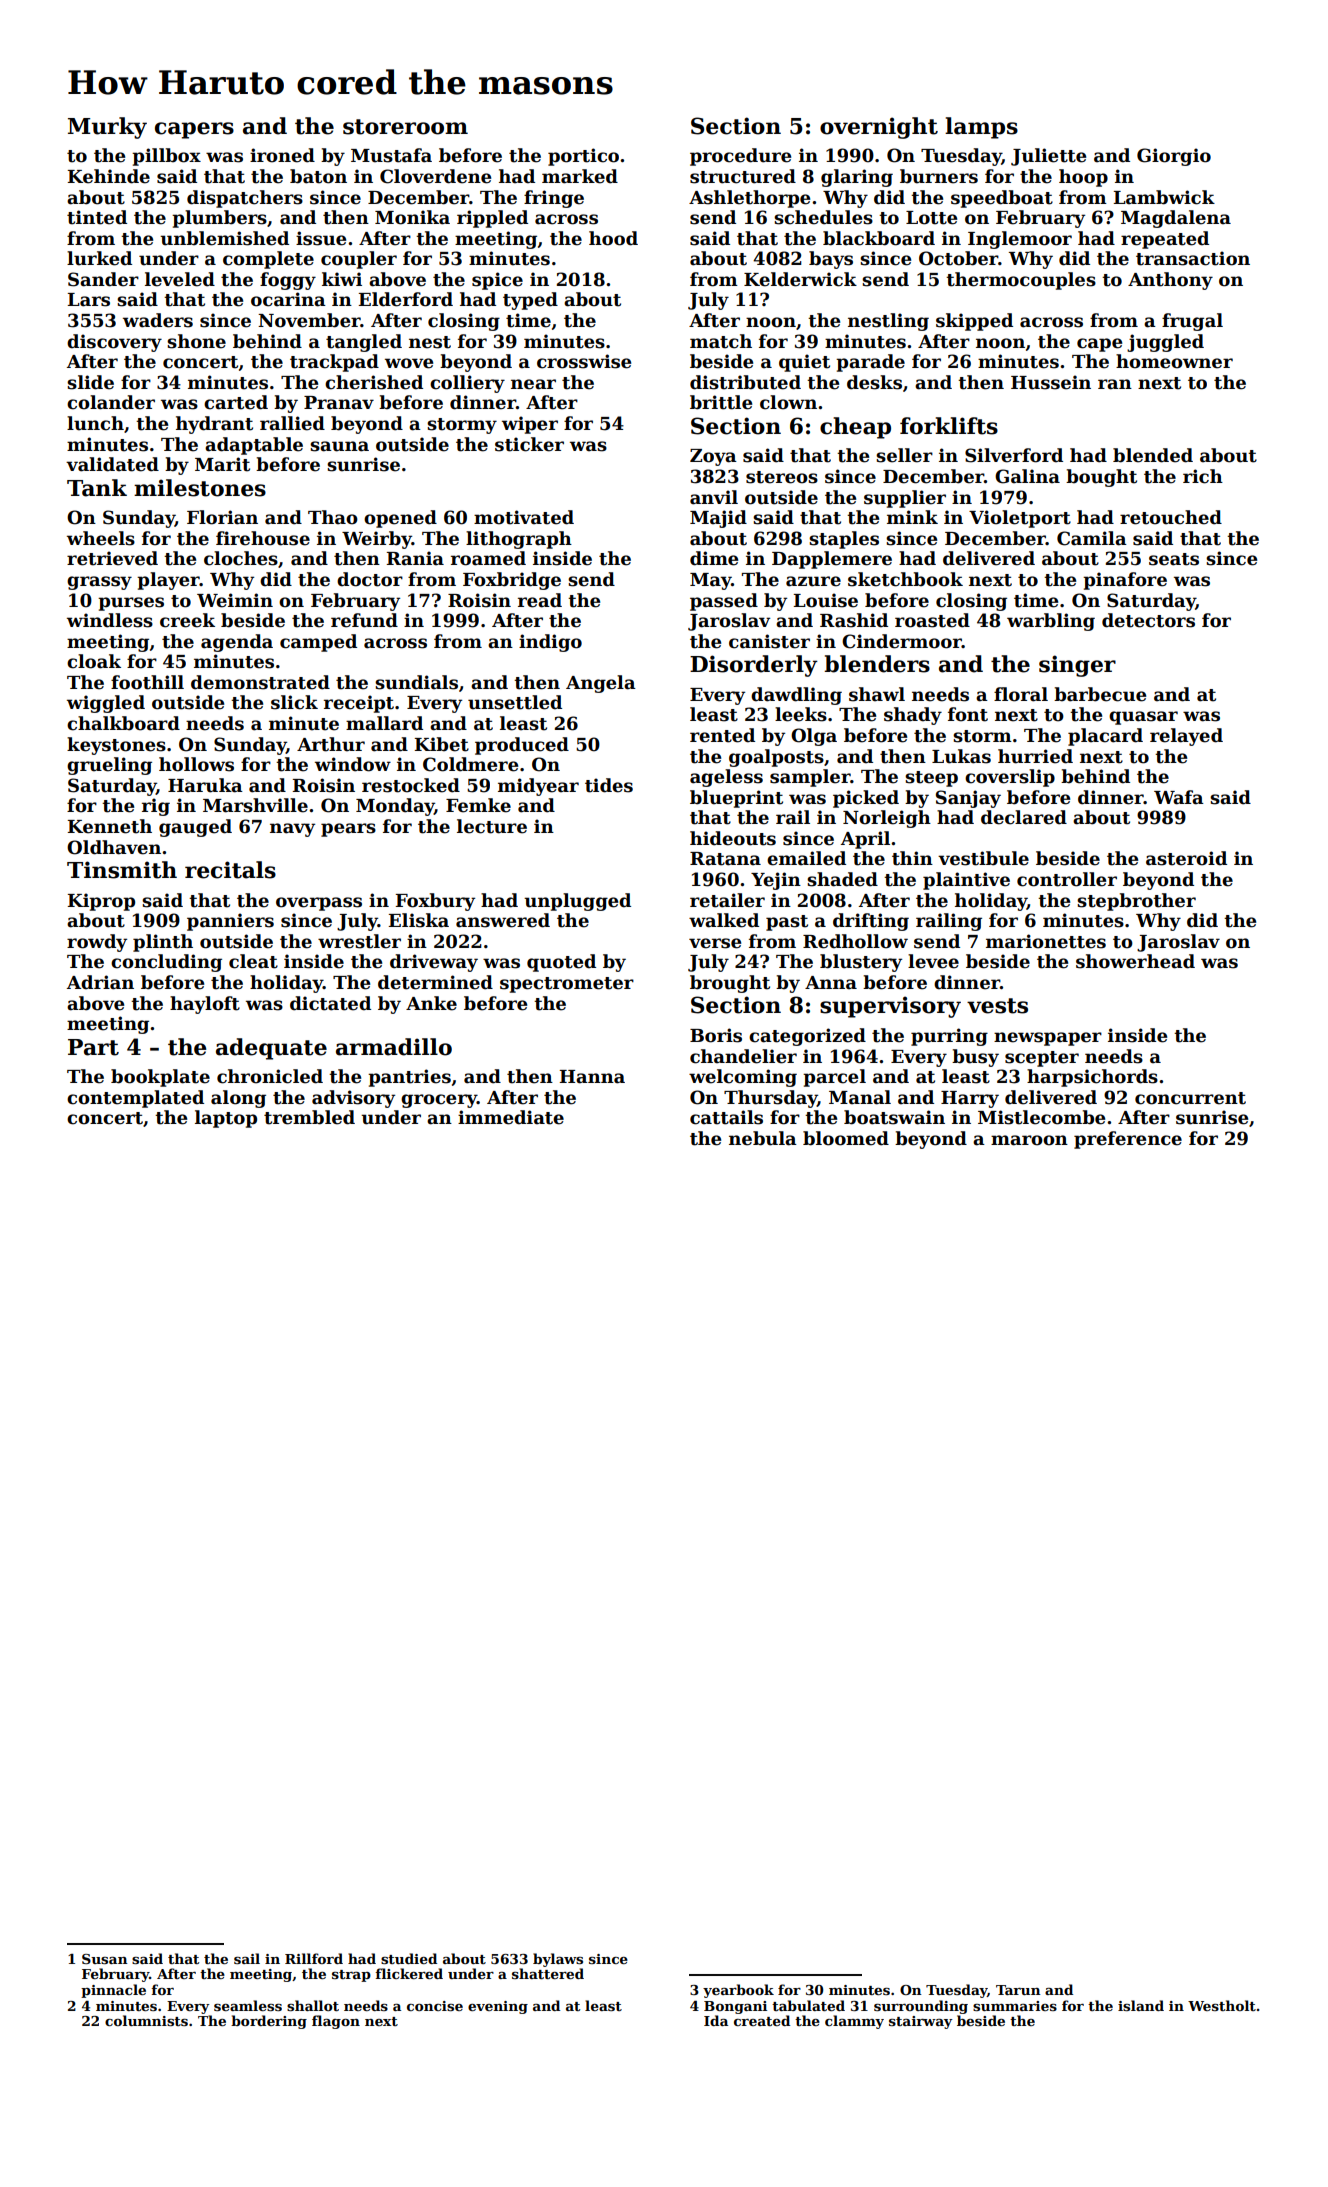 The width and height of the image is (1328, 2187). What do you see at coordinates (1128, 1140) in the image?
I see `preference` at bounding box center [1128, 1140].
